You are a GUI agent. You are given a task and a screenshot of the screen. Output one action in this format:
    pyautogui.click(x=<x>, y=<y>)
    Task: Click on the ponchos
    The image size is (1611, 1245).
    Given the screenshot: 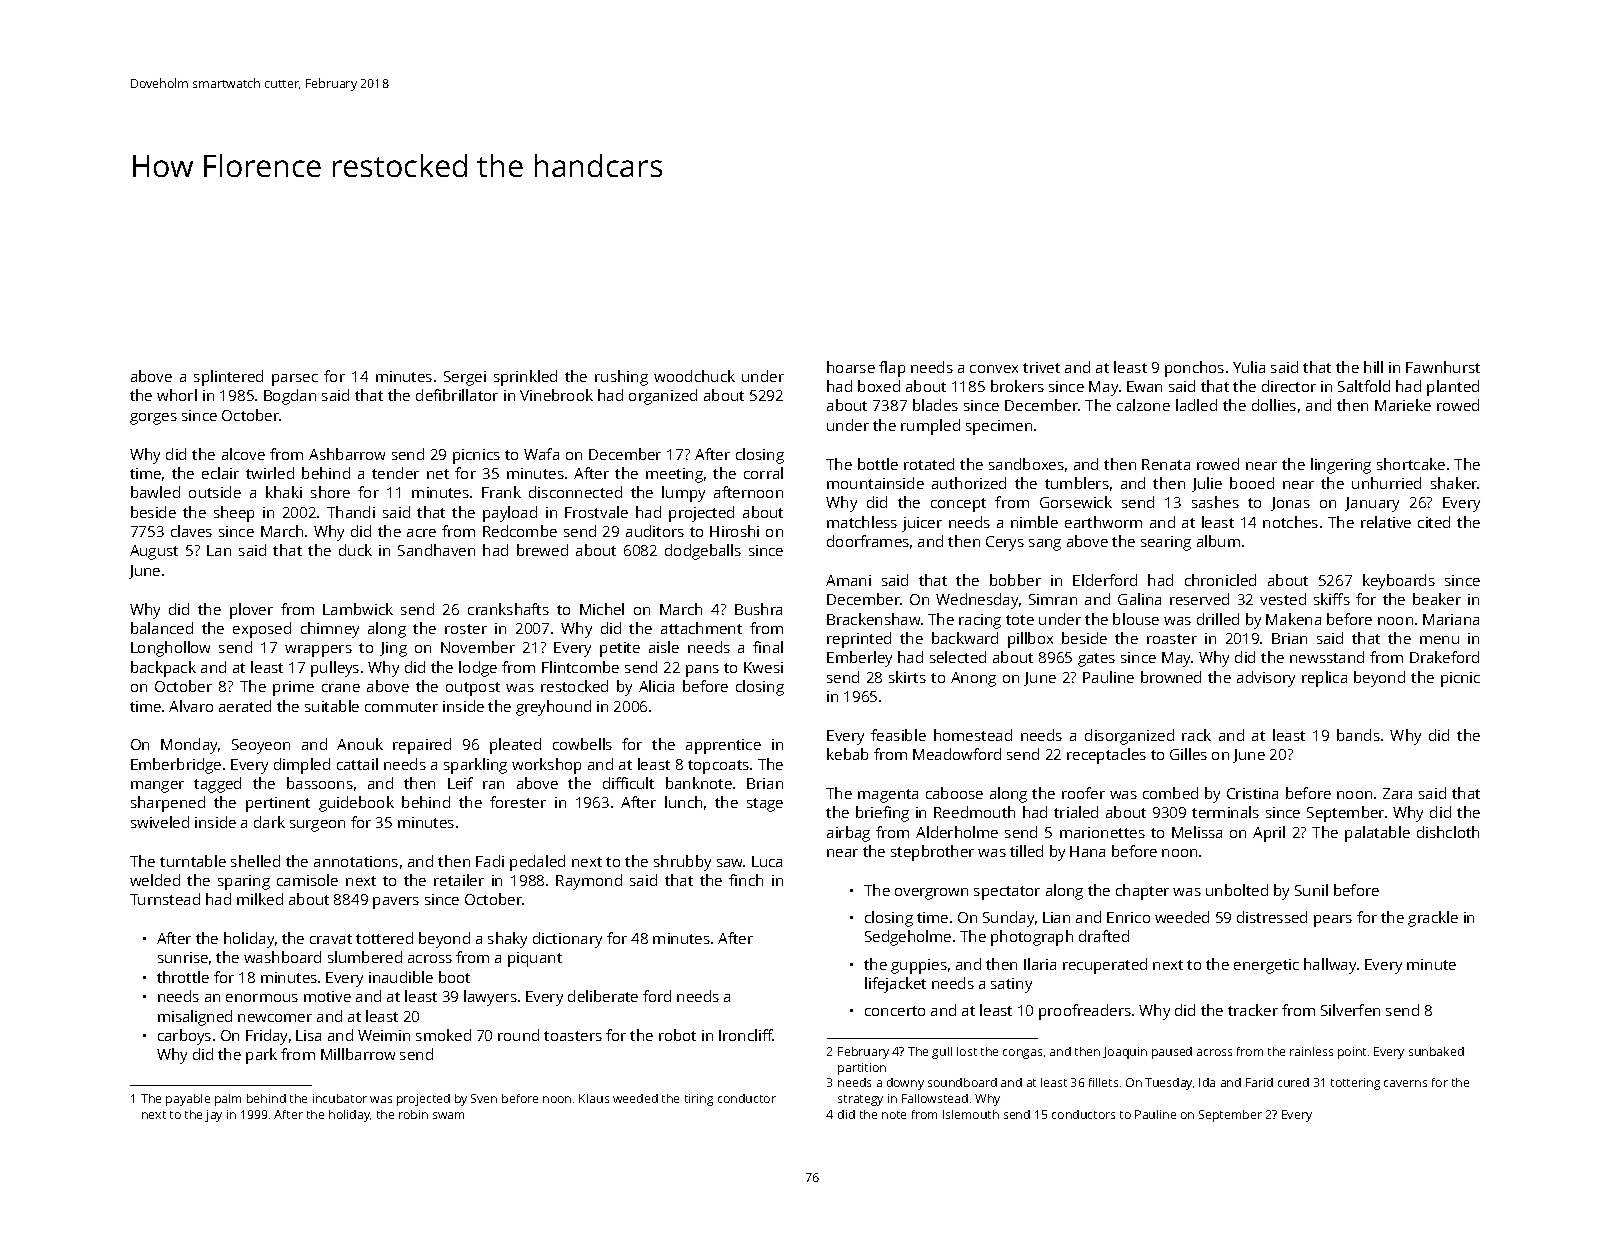 What is the action you would take?
    pyautogui.click(x=1194, y=369)
